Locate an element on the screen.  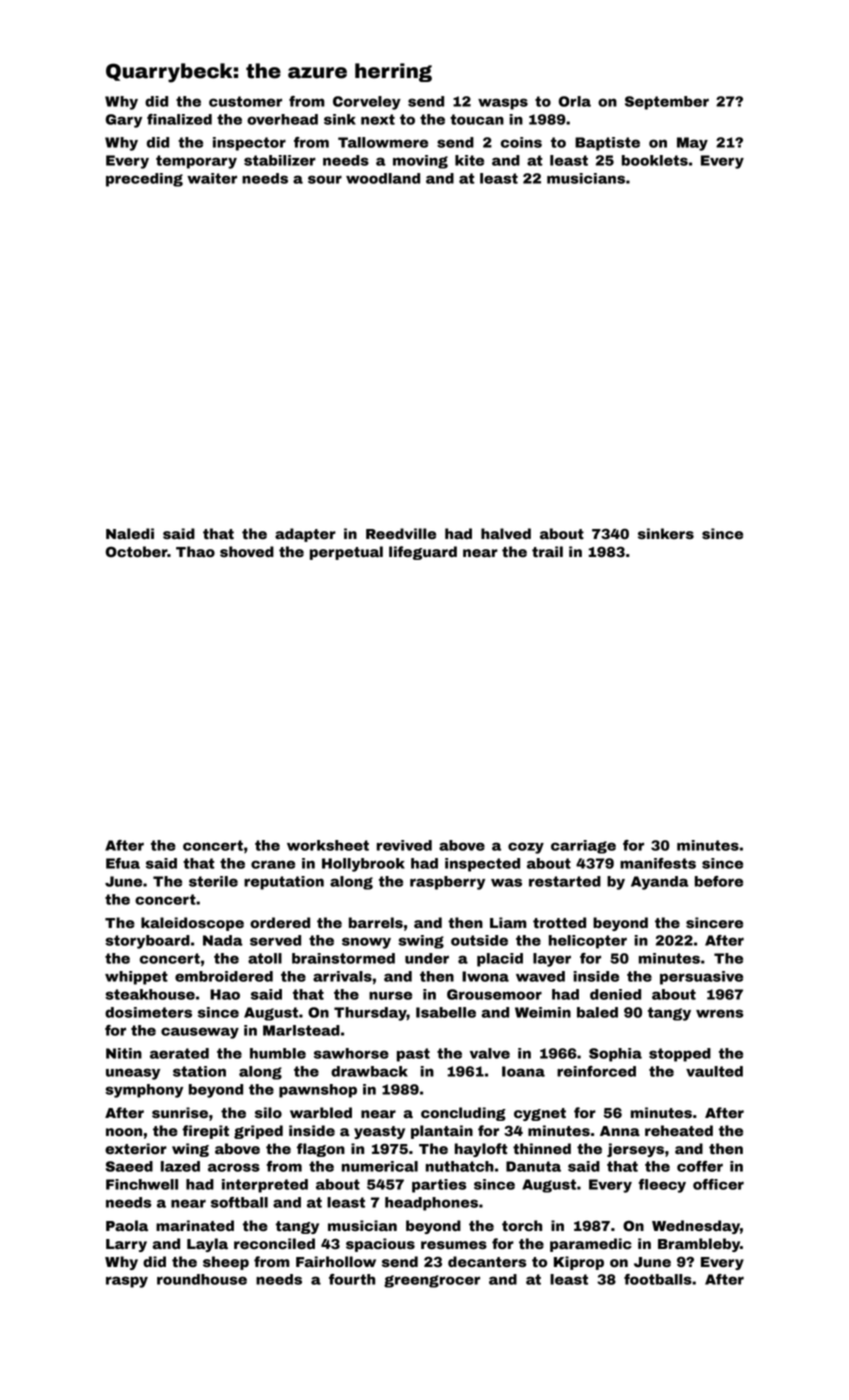
crane is located at coordinates (273, 864).
